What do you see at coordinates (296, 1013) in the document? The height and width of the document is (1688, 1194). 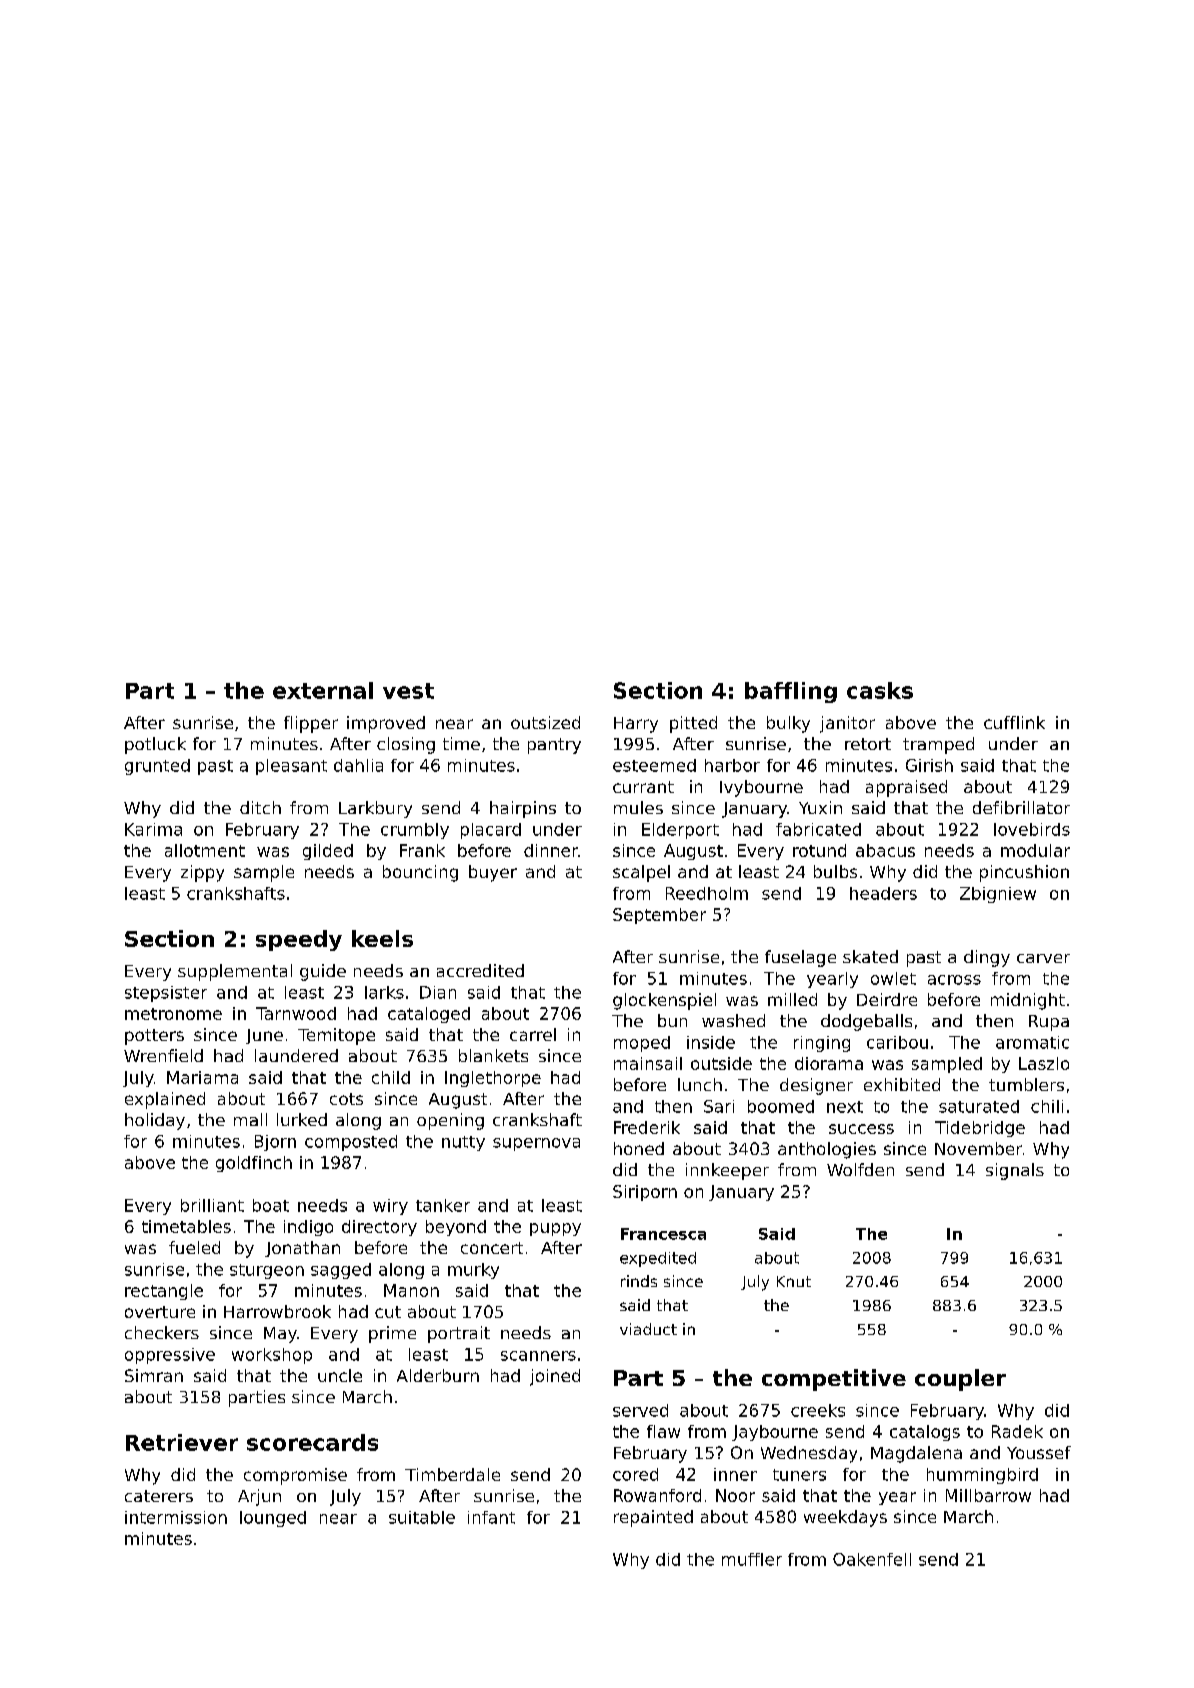 I see `Tarnwood` at bounding box center [296, 1013].
